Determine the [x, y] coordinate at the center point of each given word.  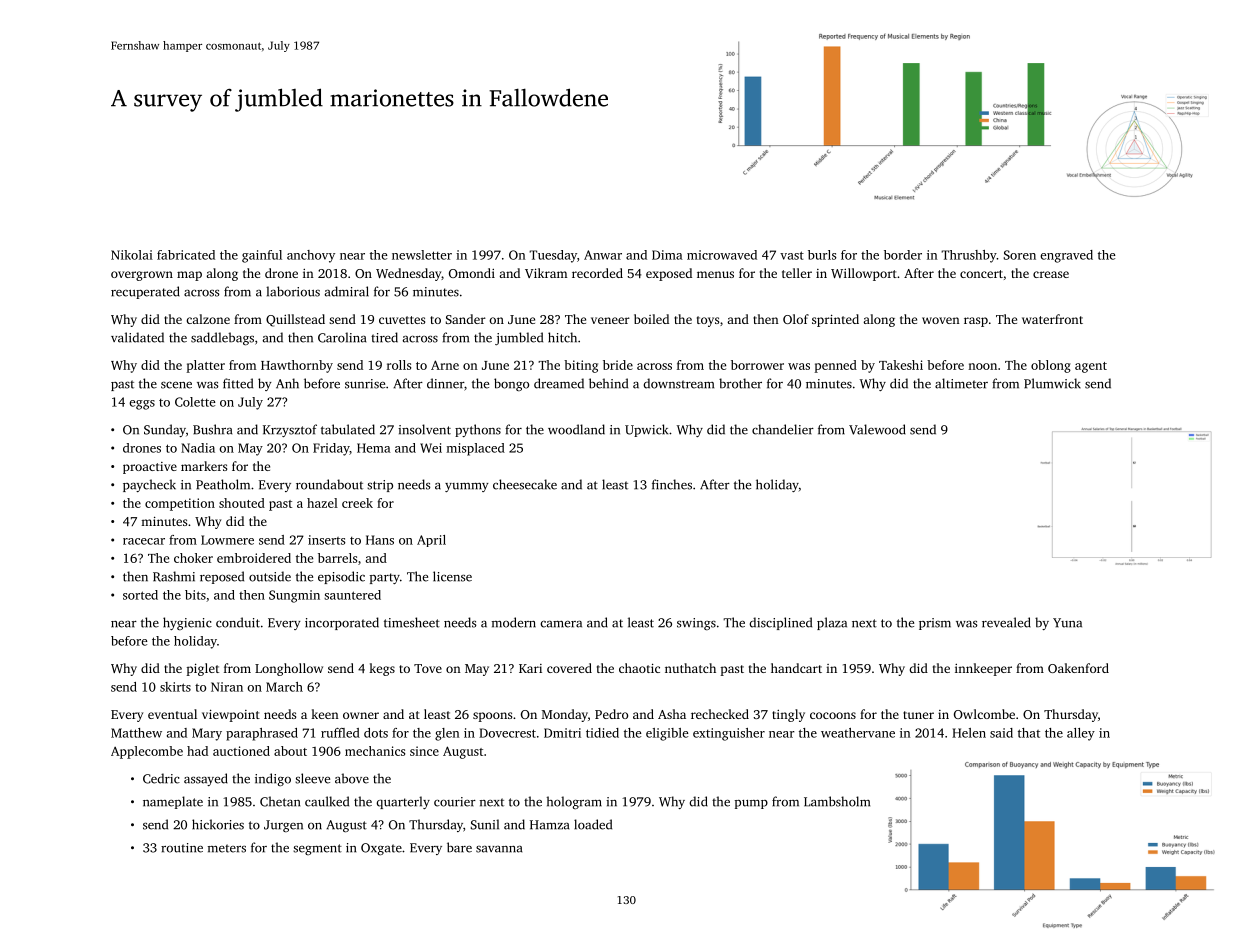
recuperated [145, 292]
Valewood [877, 429]
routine [182, 848]
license [452, 576]
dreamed [559, 383]
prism [935, 624]
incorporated [342, 623]
